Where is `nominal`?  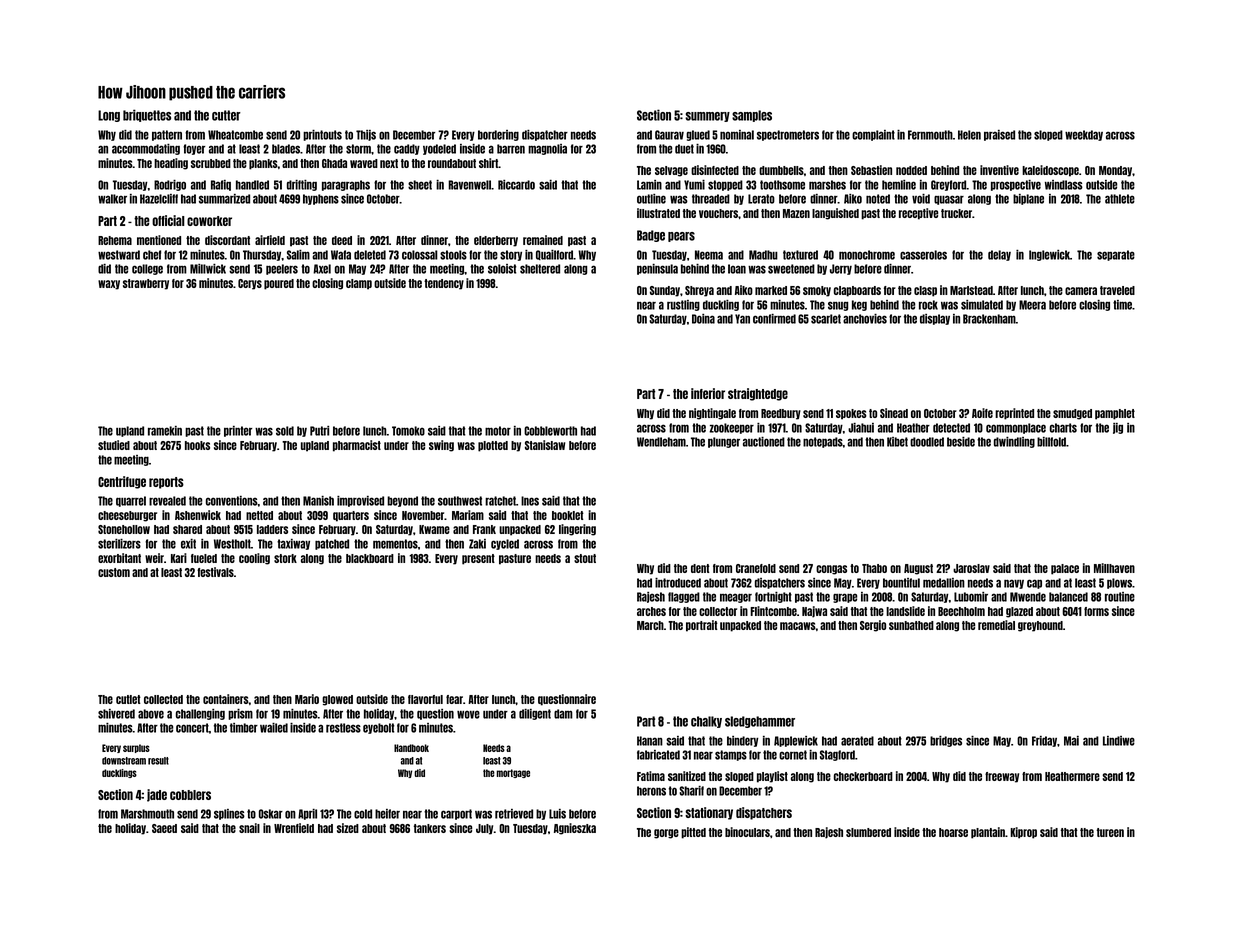
nominal is located at coordinates (737, 135).
